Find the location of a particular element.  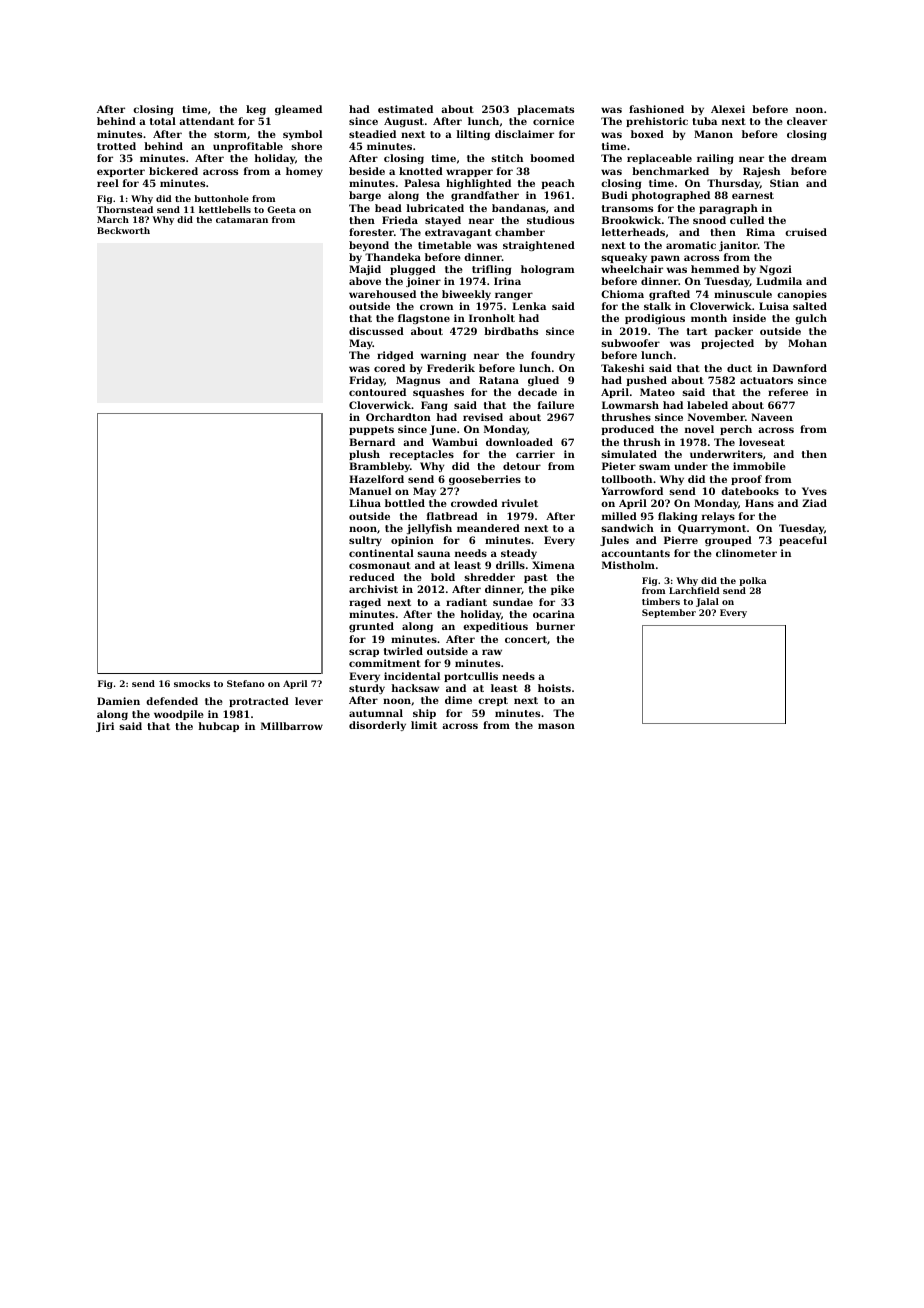

scrap is located at coordinates (364, 653).
